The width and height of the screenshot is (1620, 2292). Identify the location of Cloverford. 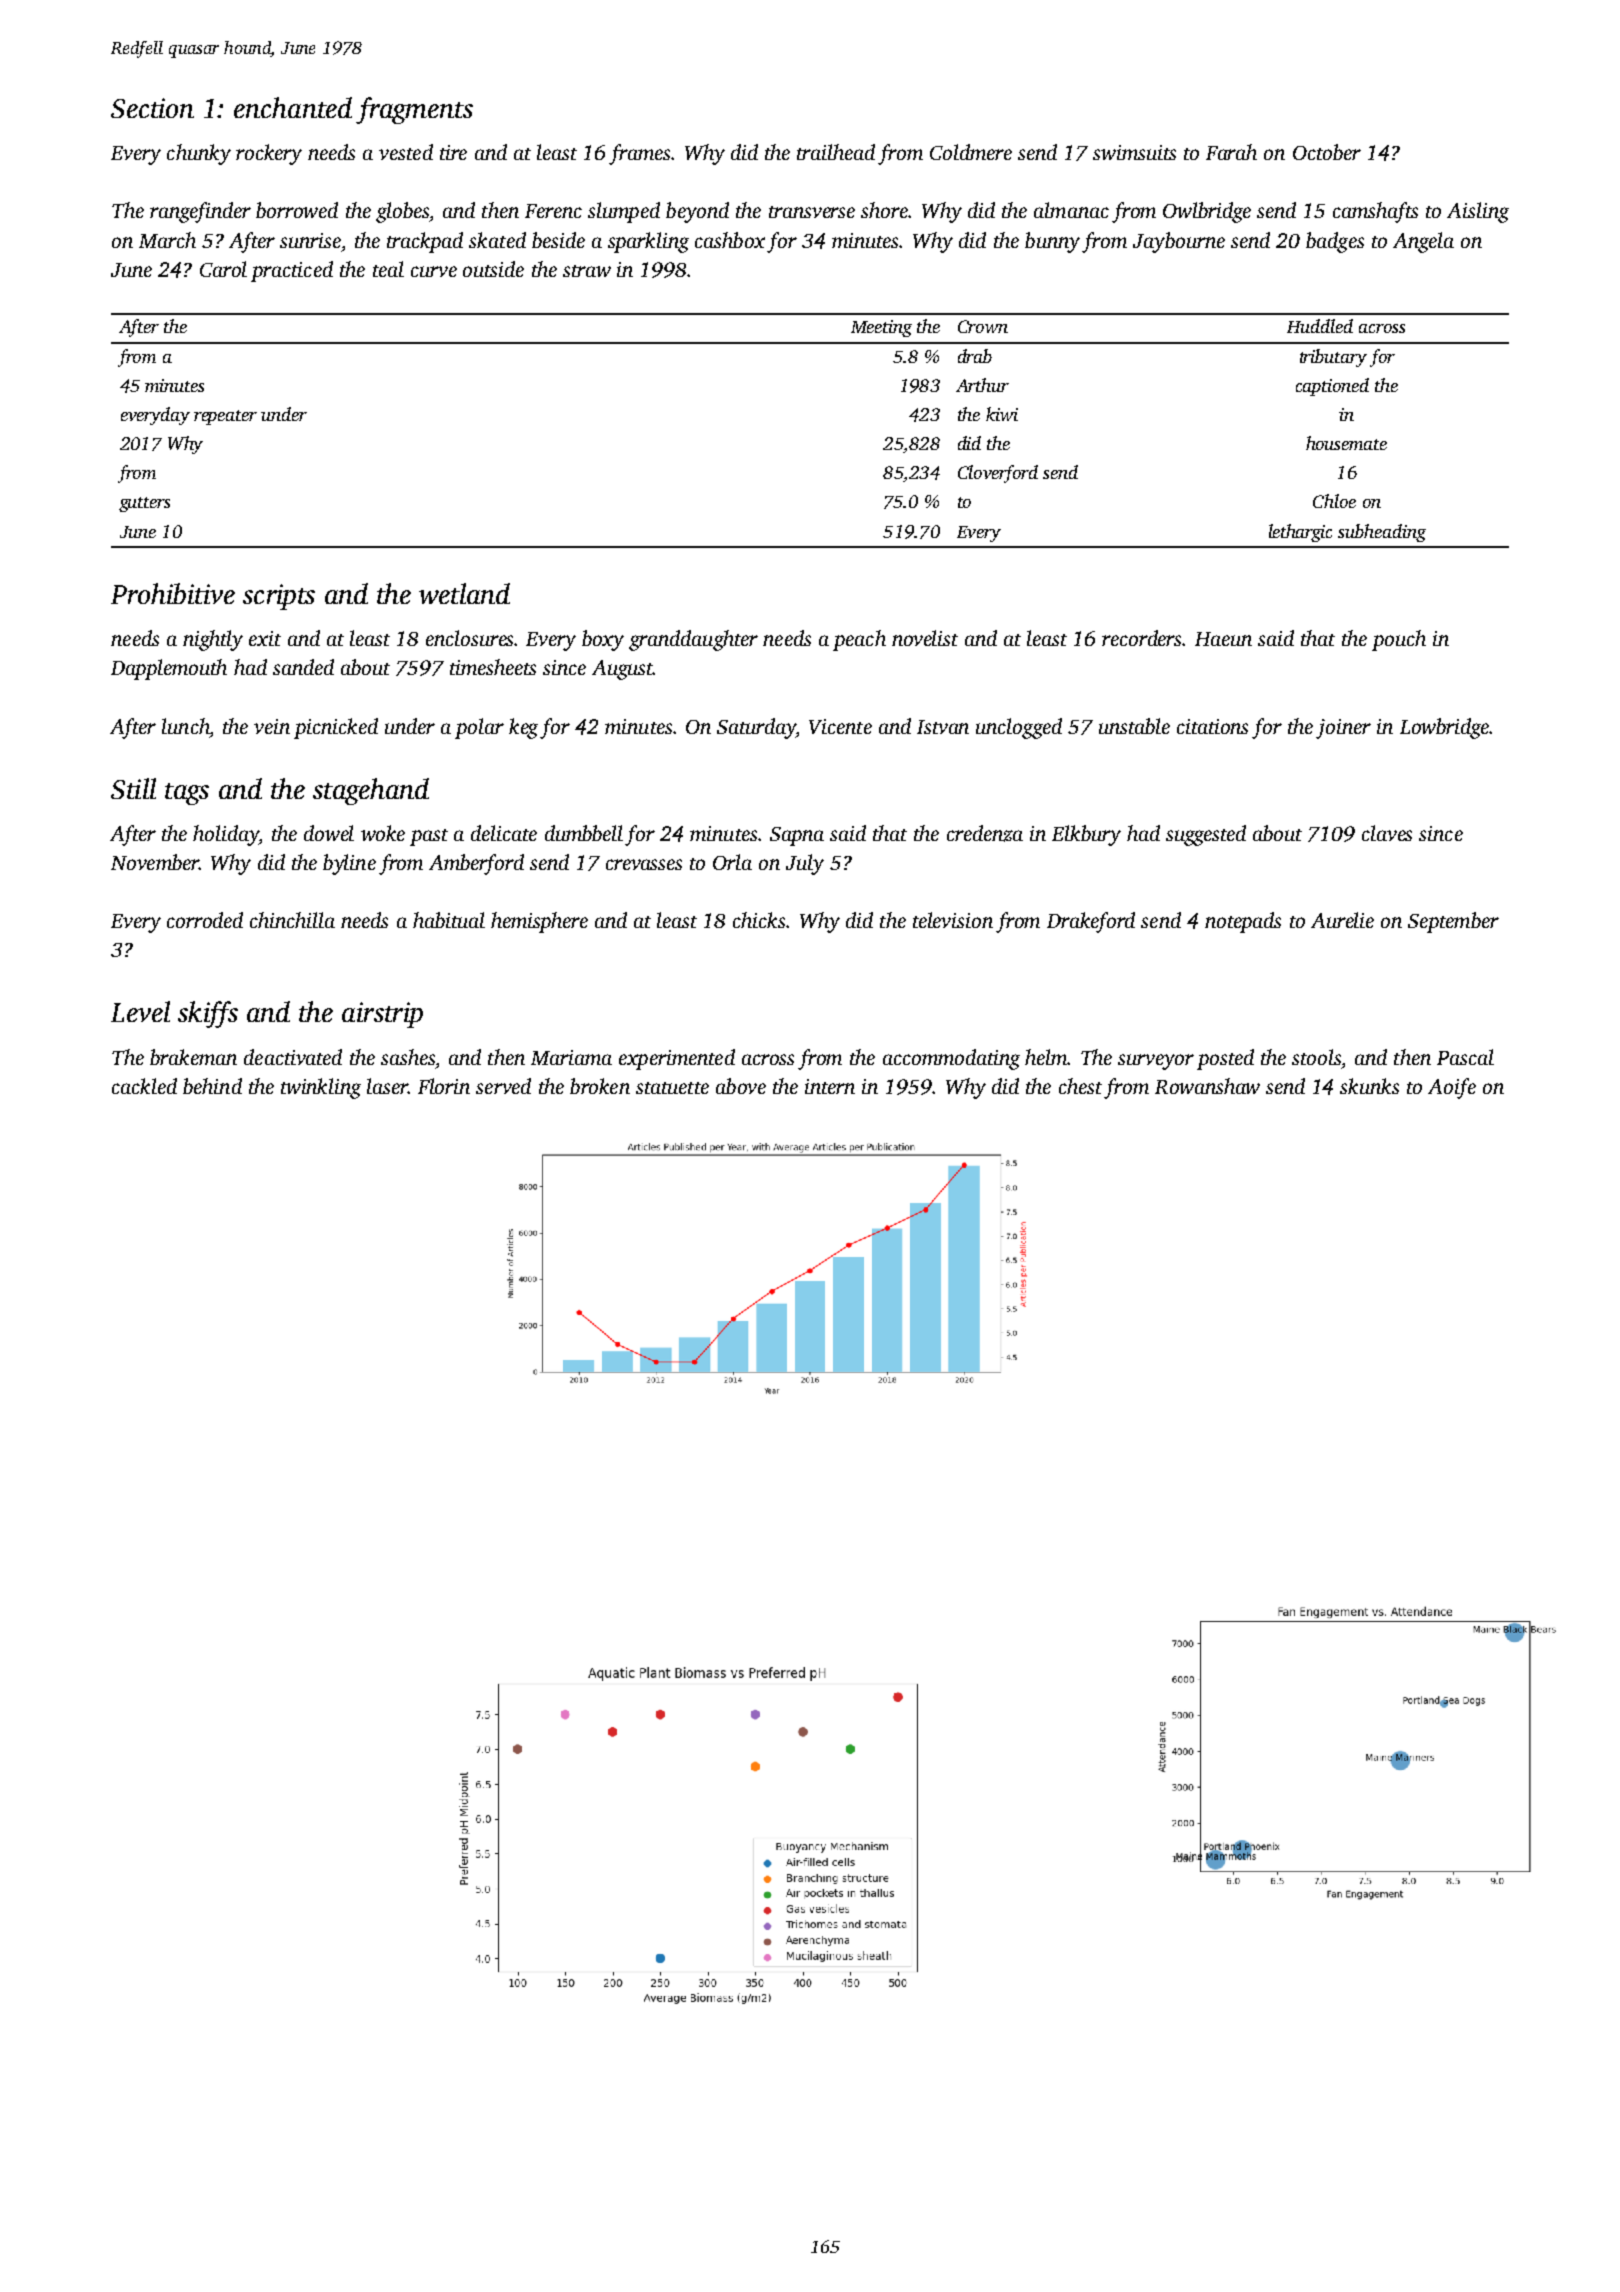
(998, 474).
